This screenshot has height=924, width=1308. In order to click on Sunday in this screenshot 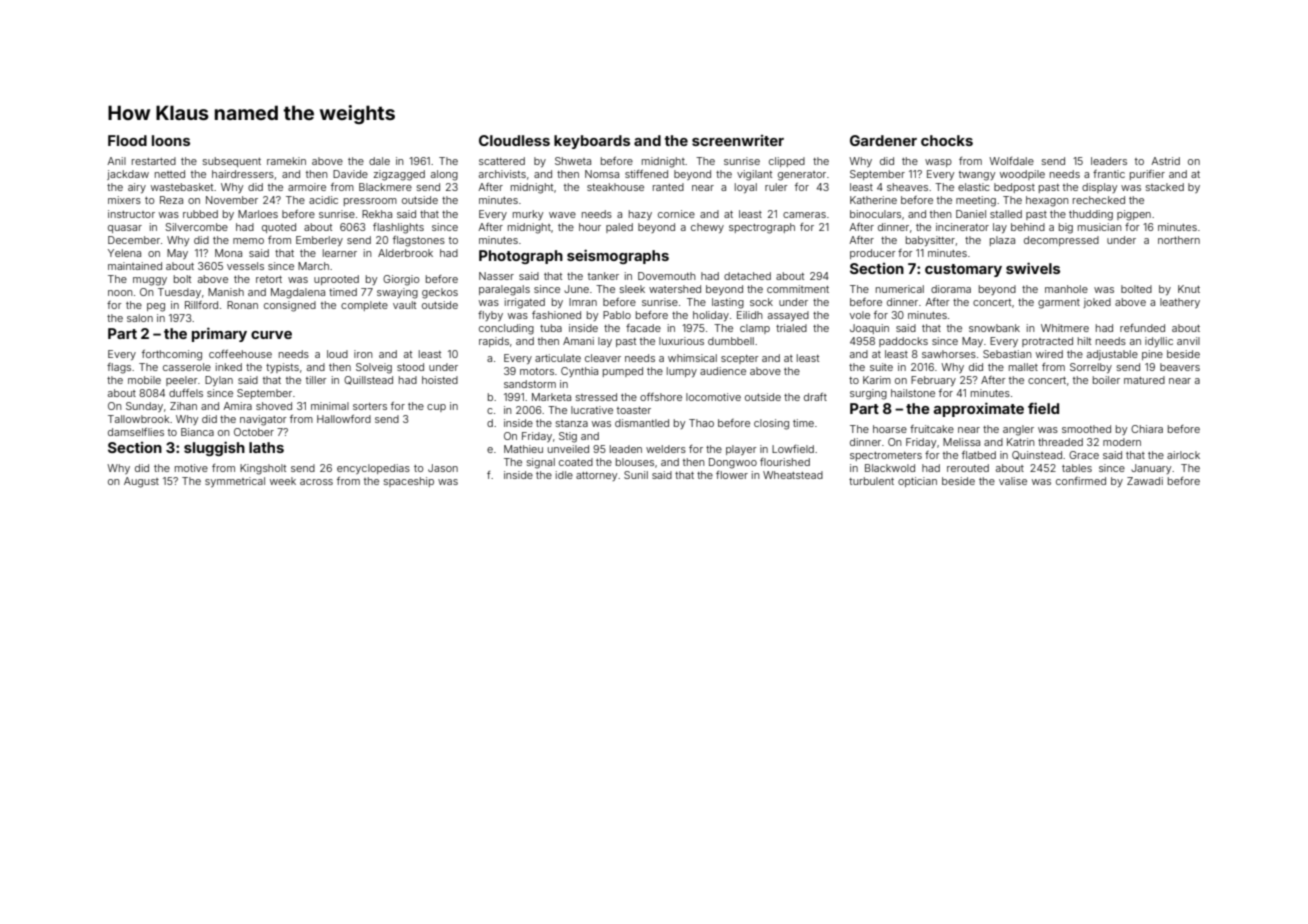, I will do `click(144, 407)`.
